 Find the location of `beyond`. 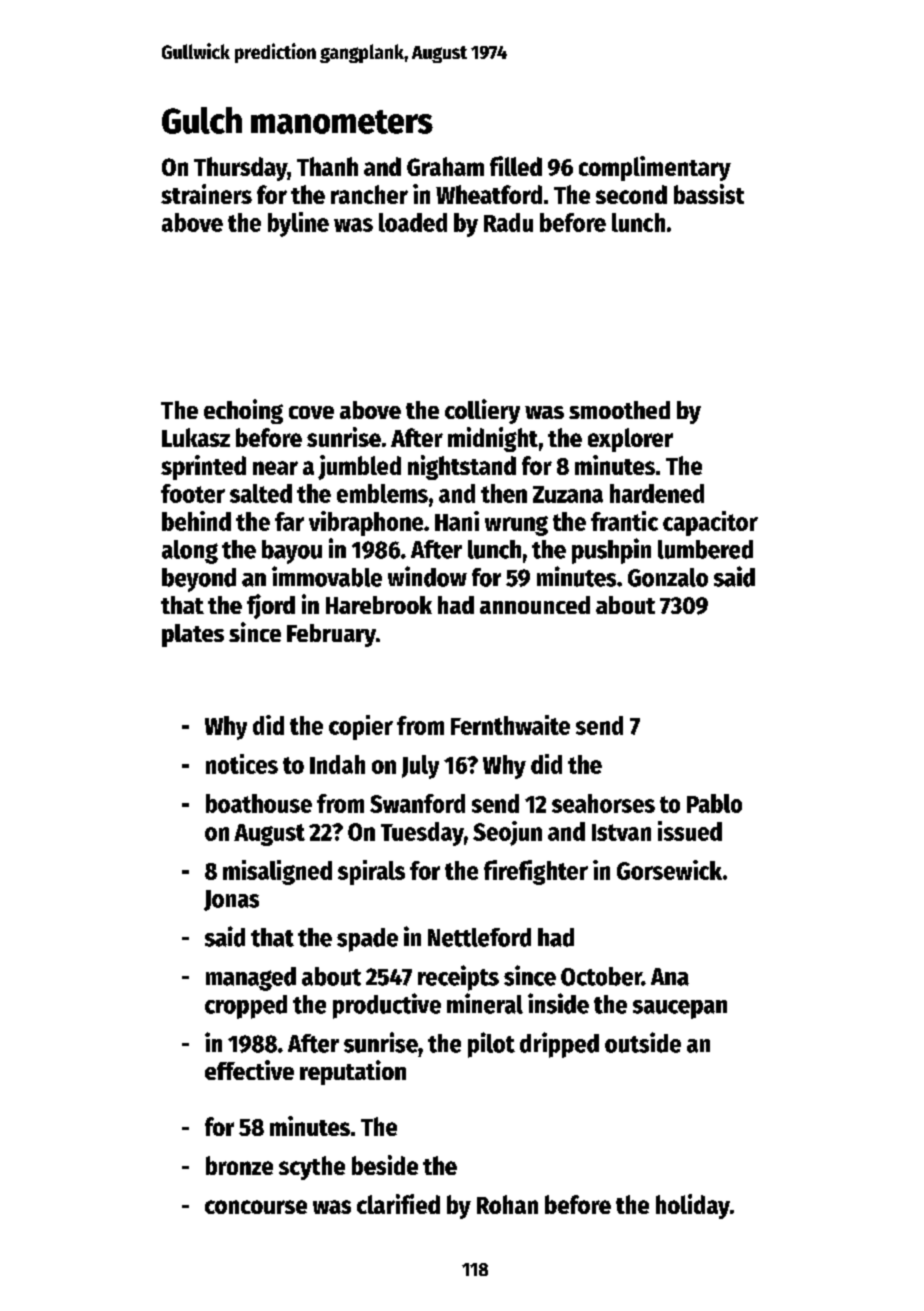

beyond is located at coordinates (199, 580).
